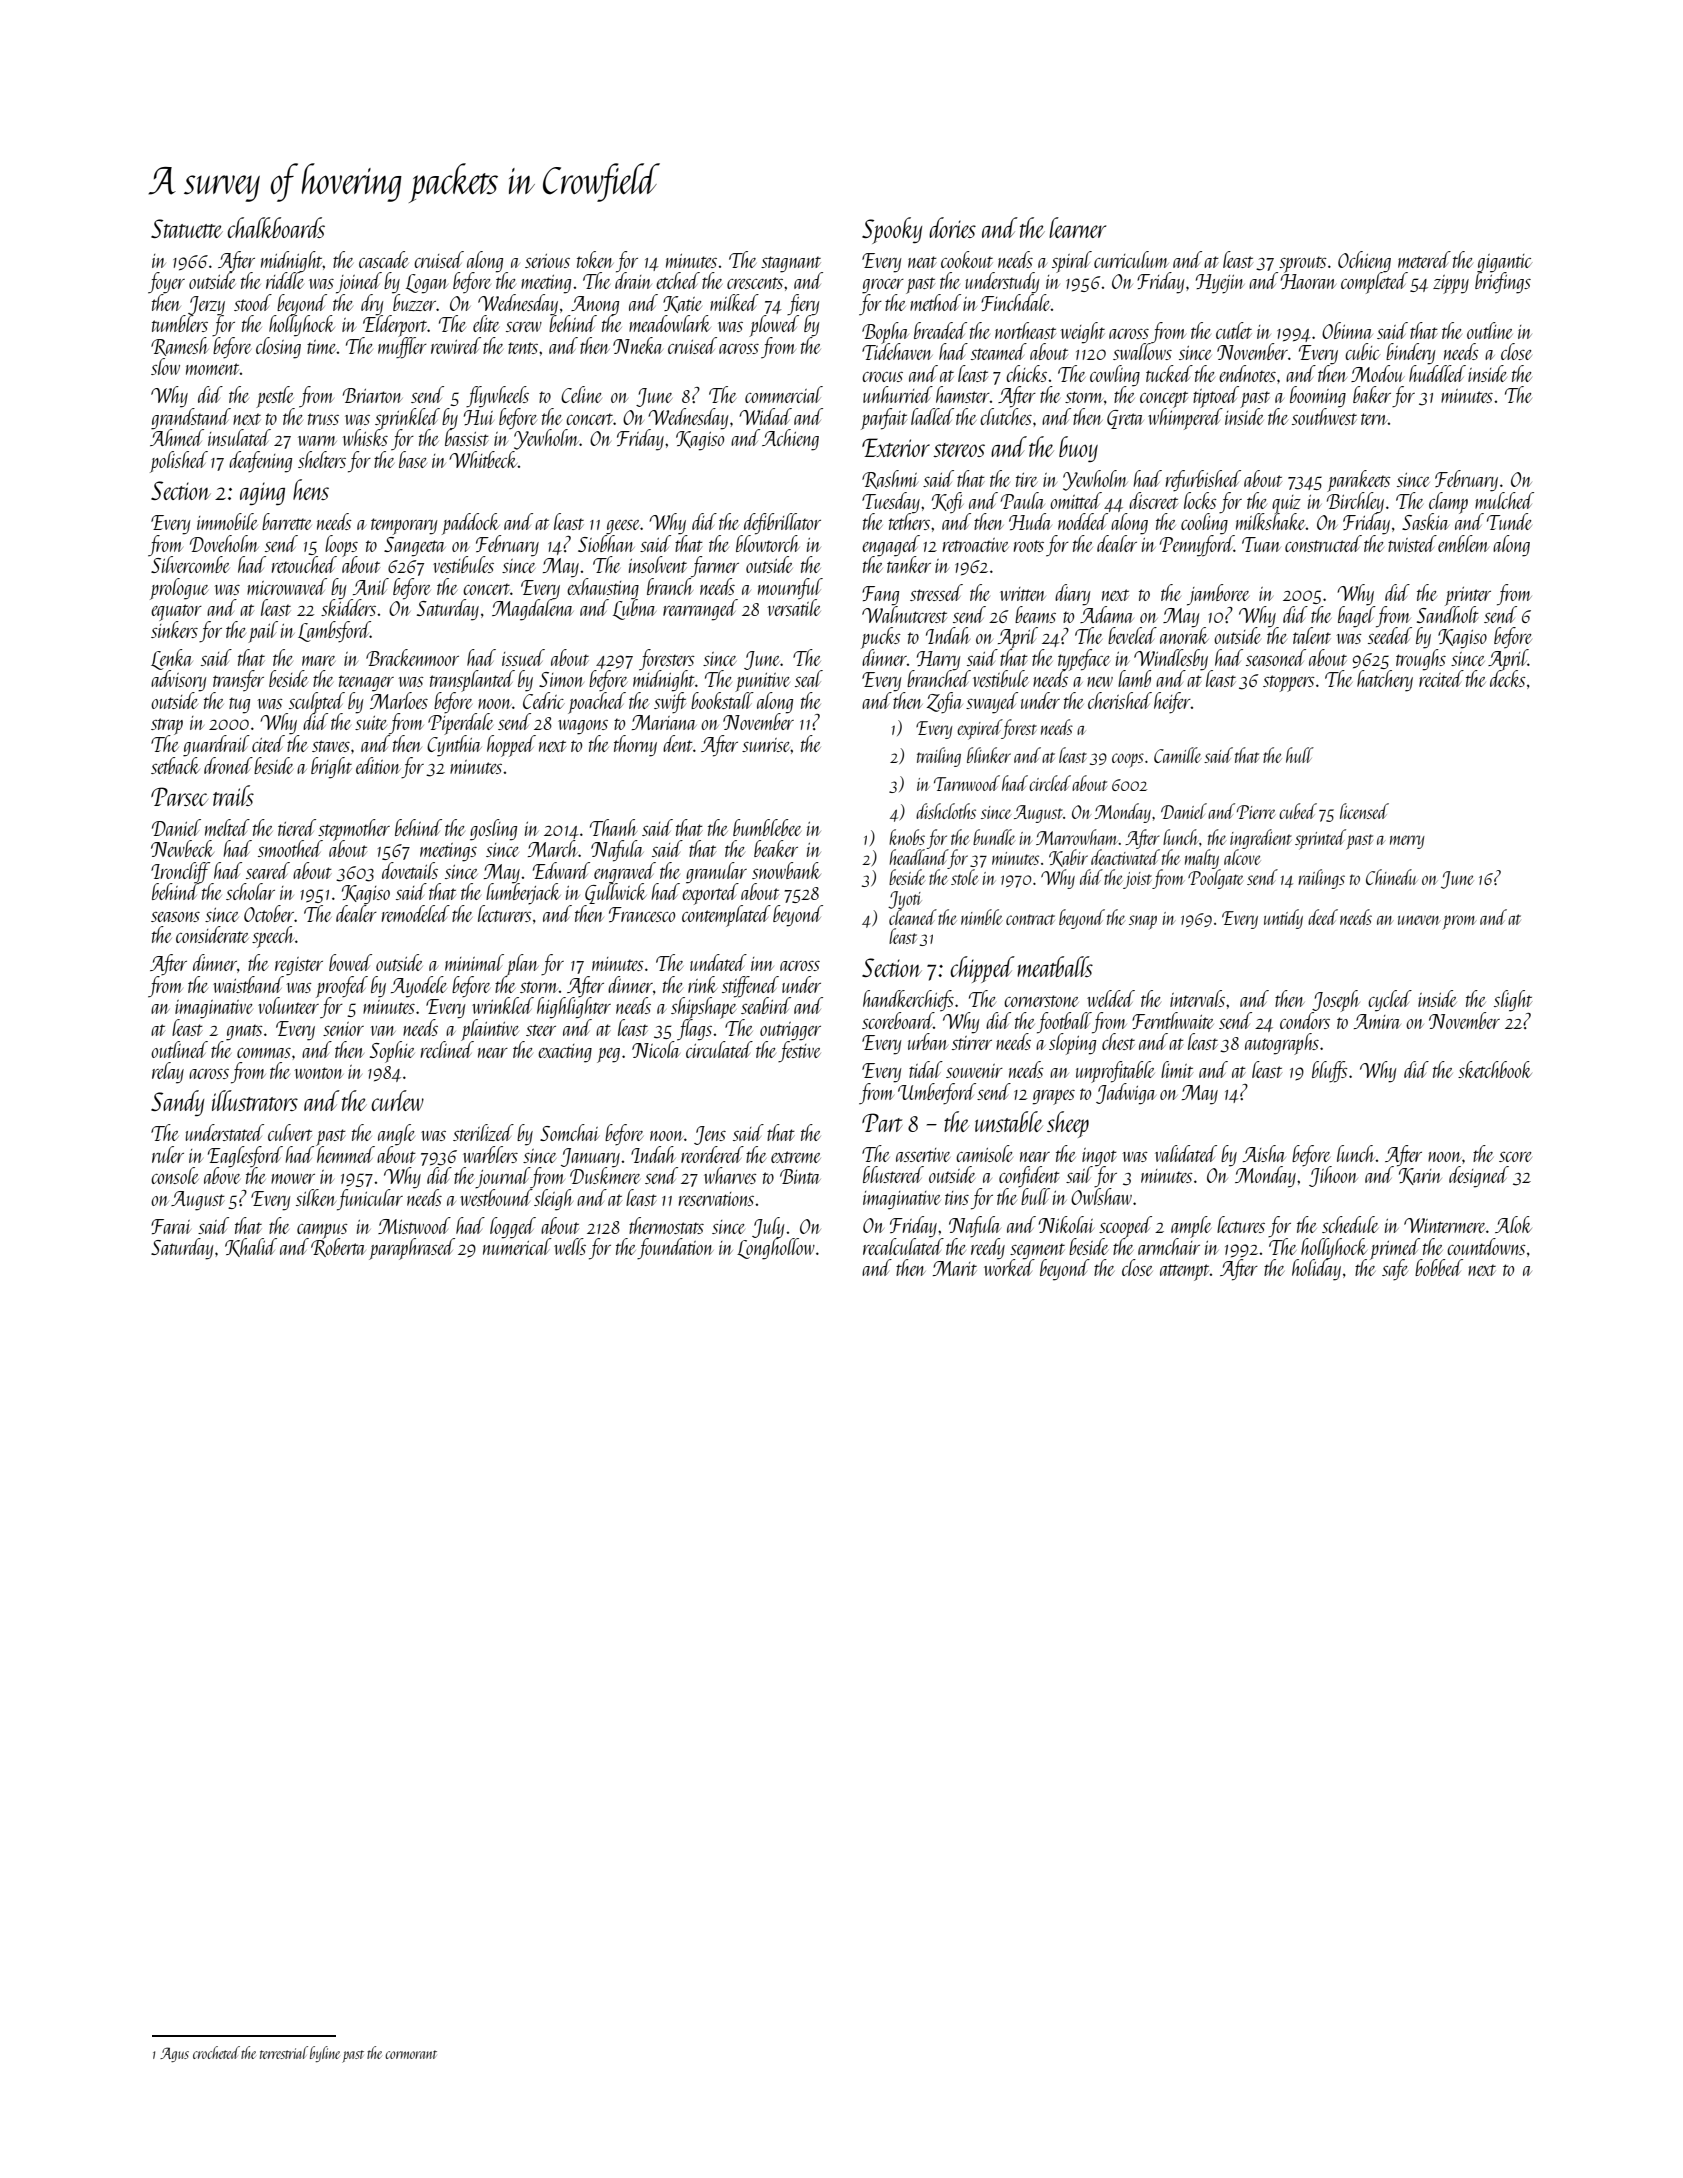 This screenshot has width=1683, height=2178. Describe the element at coordinates (187, 228) in the screenshot. I see `Statuette` at that location.
